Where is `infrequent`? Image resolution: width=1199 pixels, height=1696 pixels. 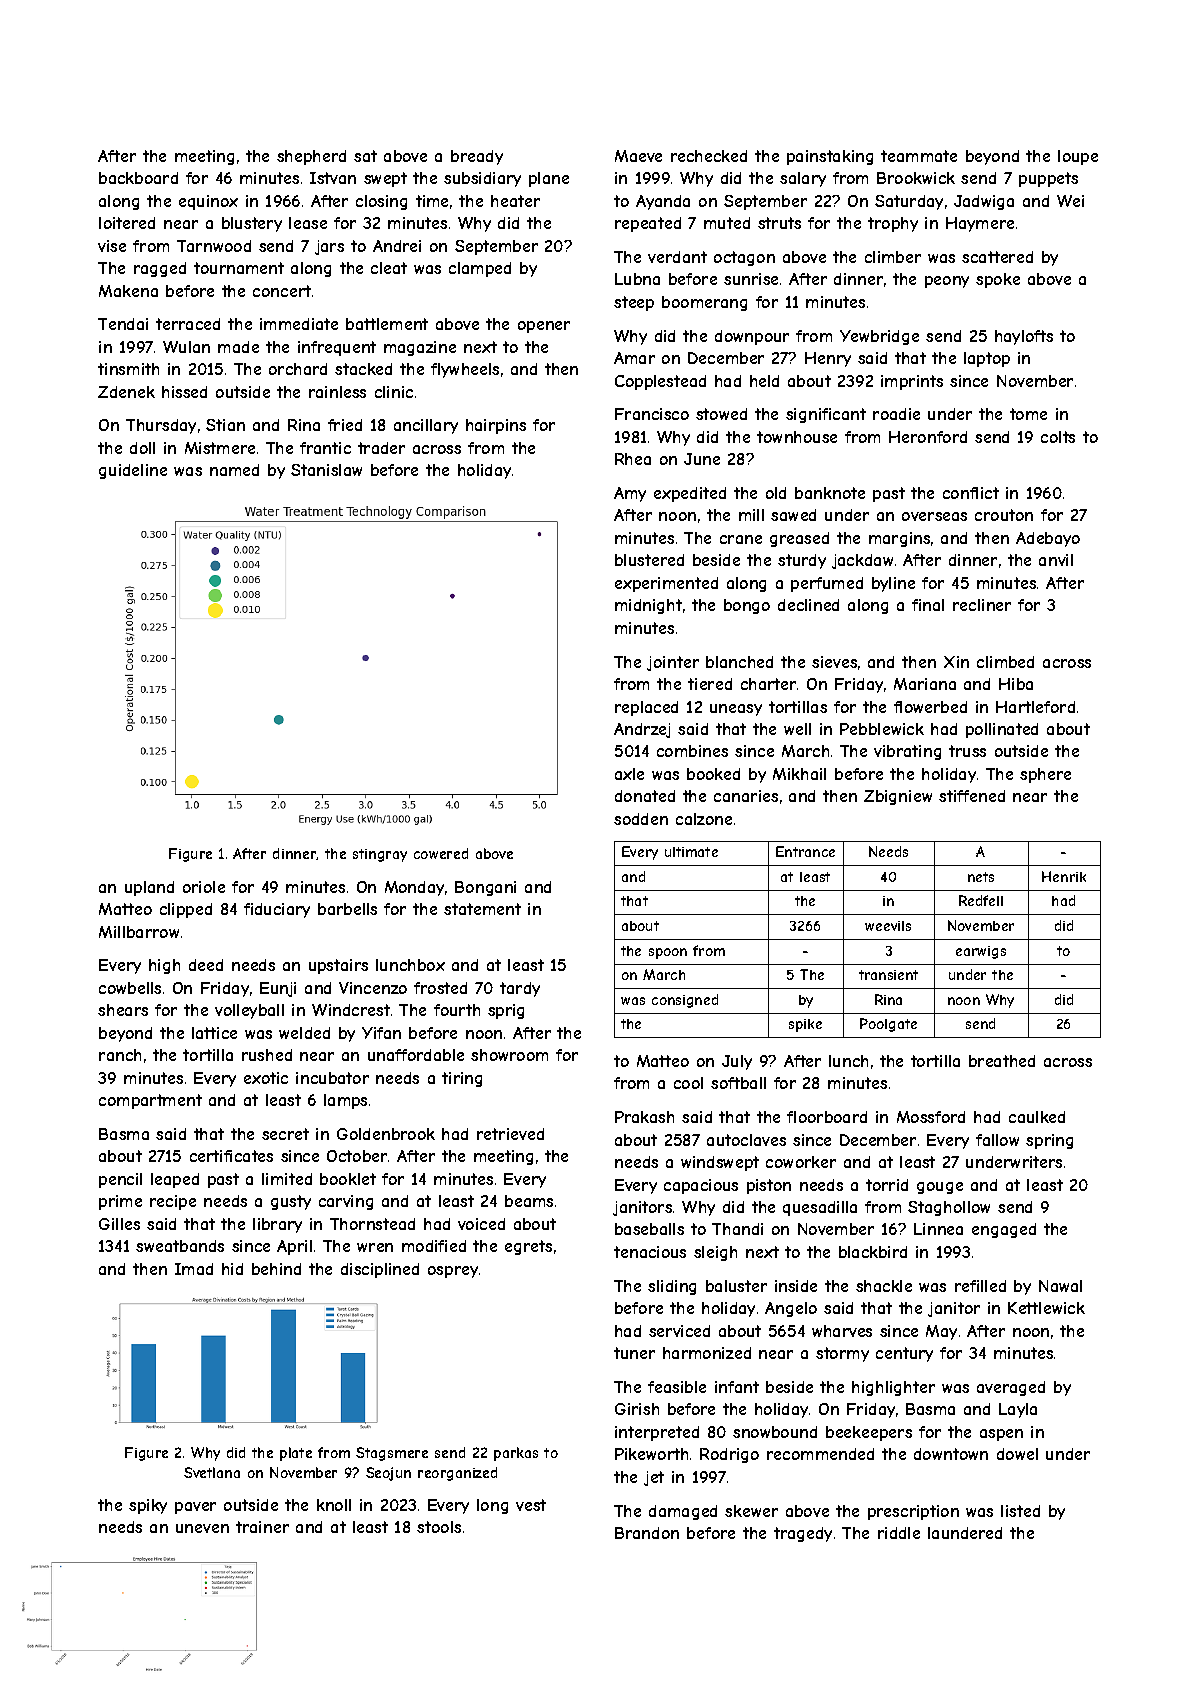 infrequent is located at coordinates (337, 348).
